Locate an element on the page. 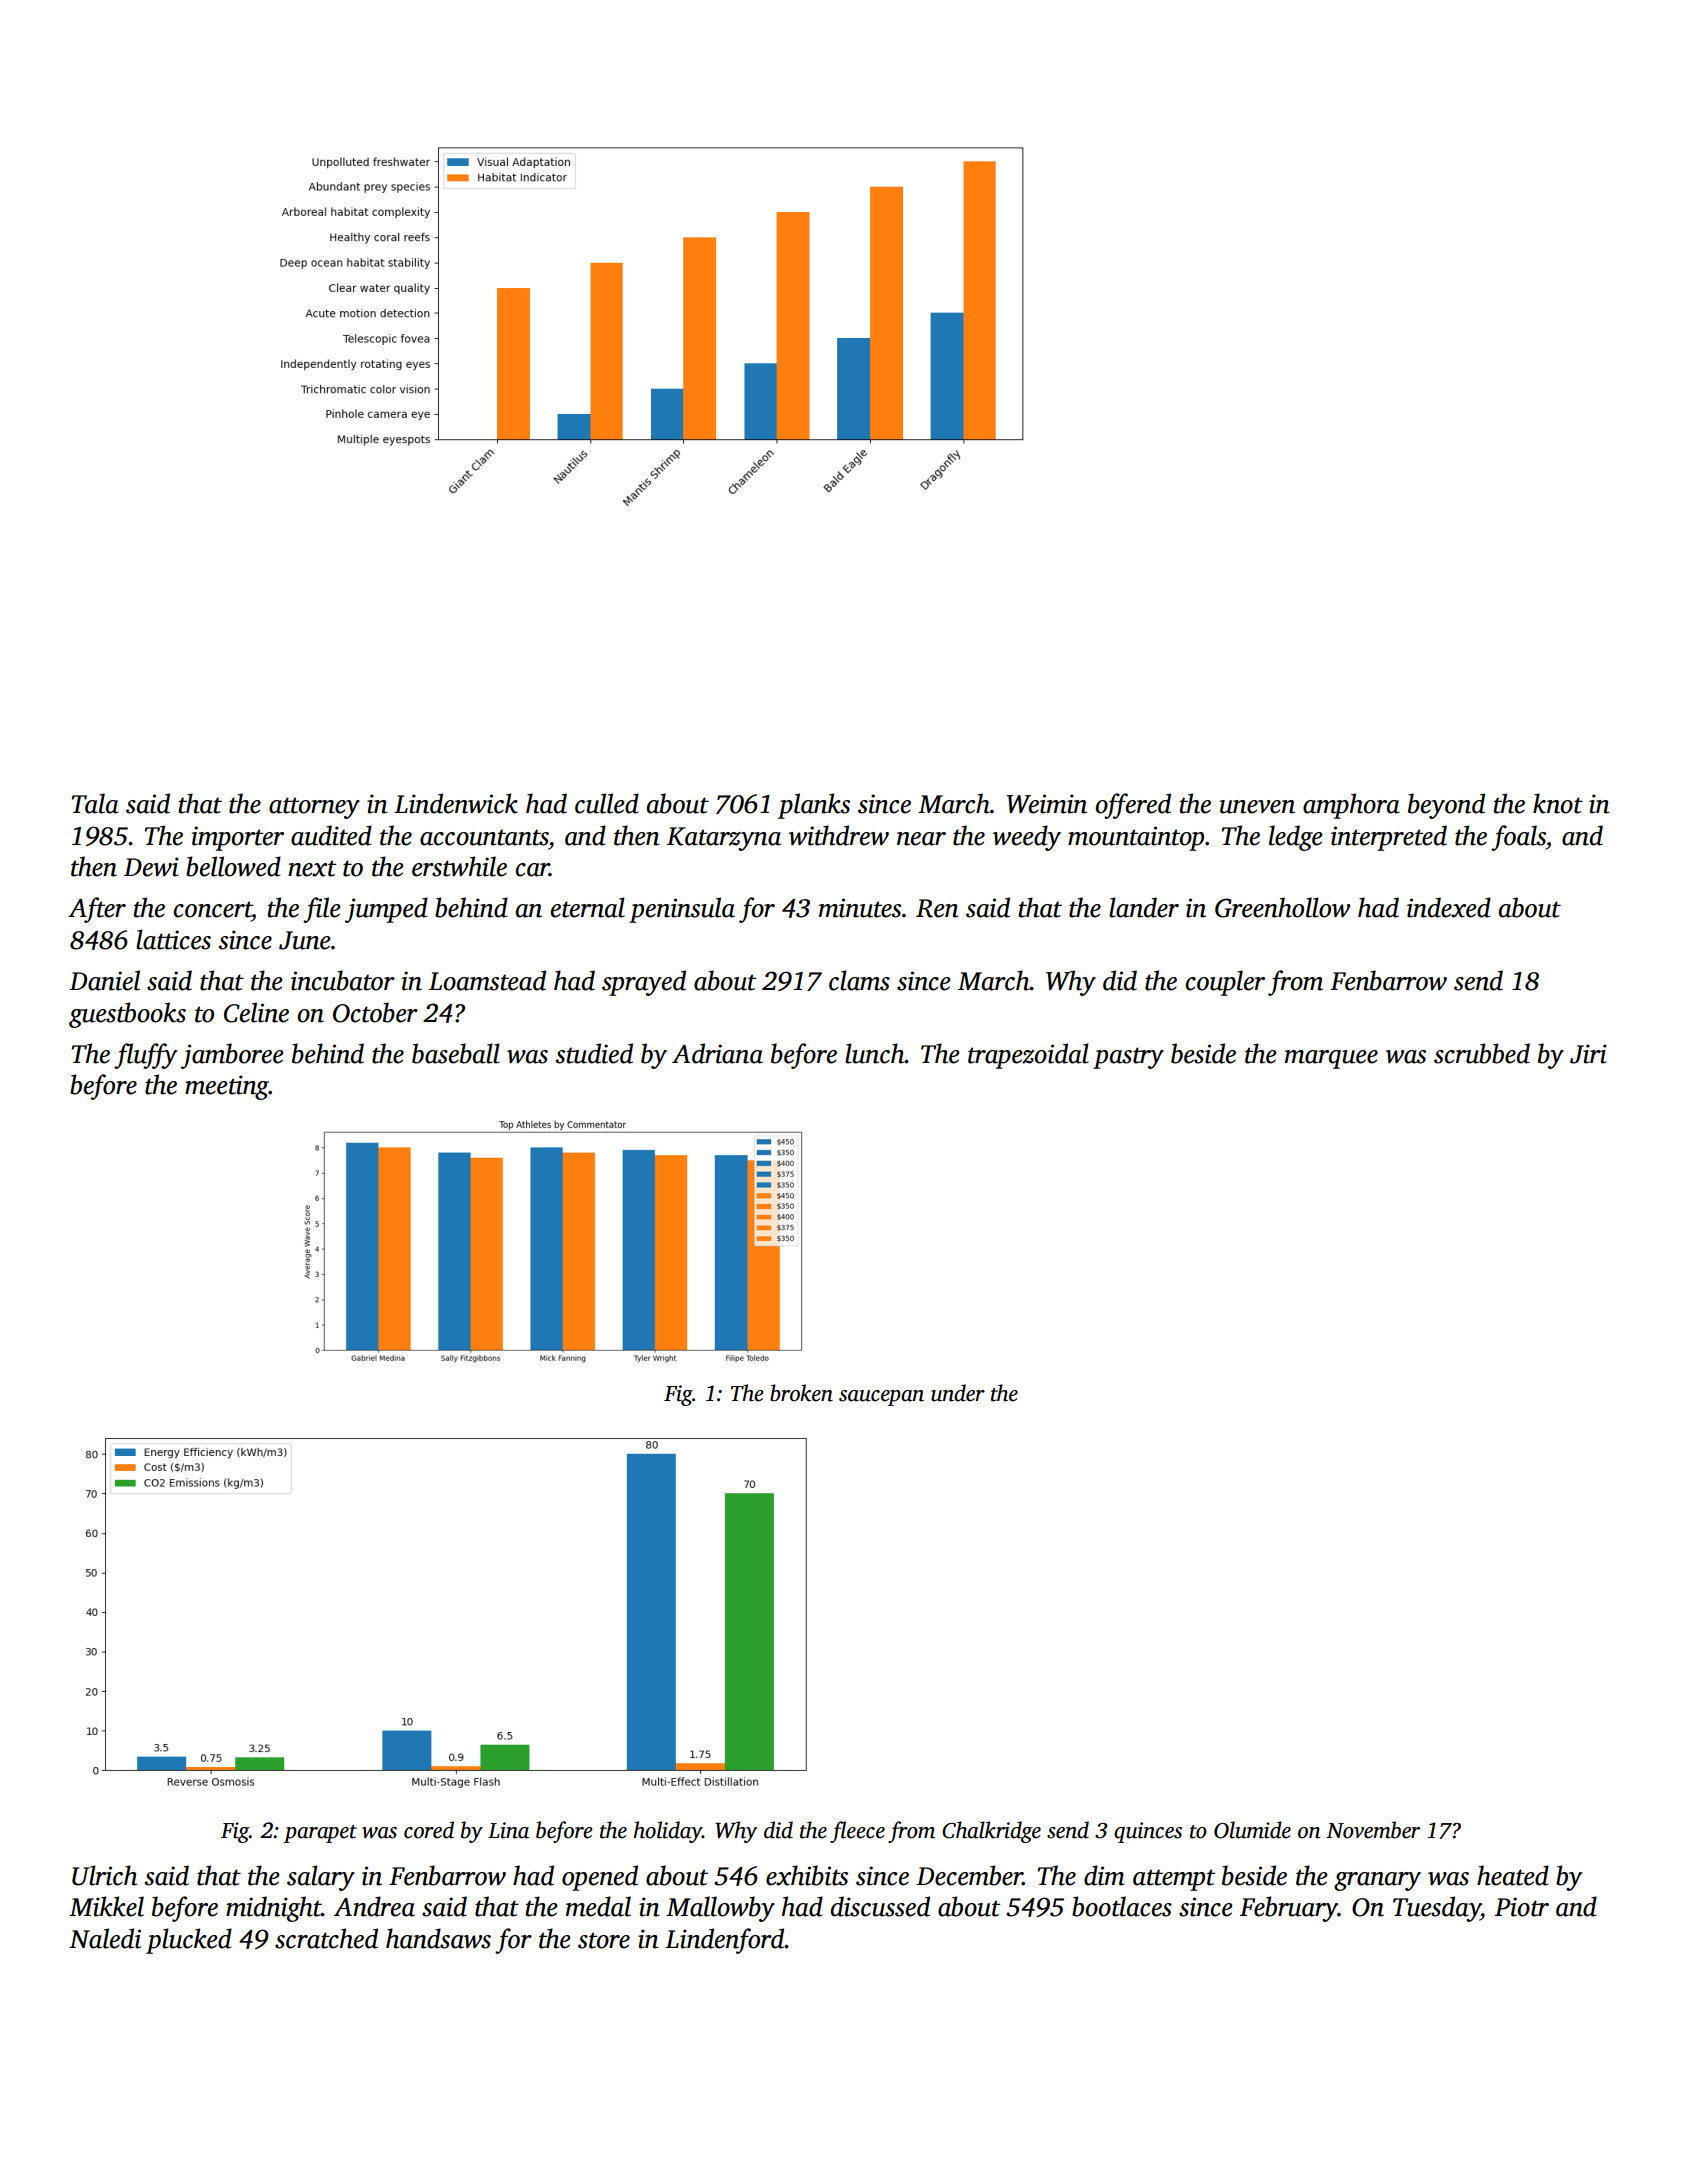 The height and width of the page is (2178, 1683). cored is located at coordinates (429, 1830).
